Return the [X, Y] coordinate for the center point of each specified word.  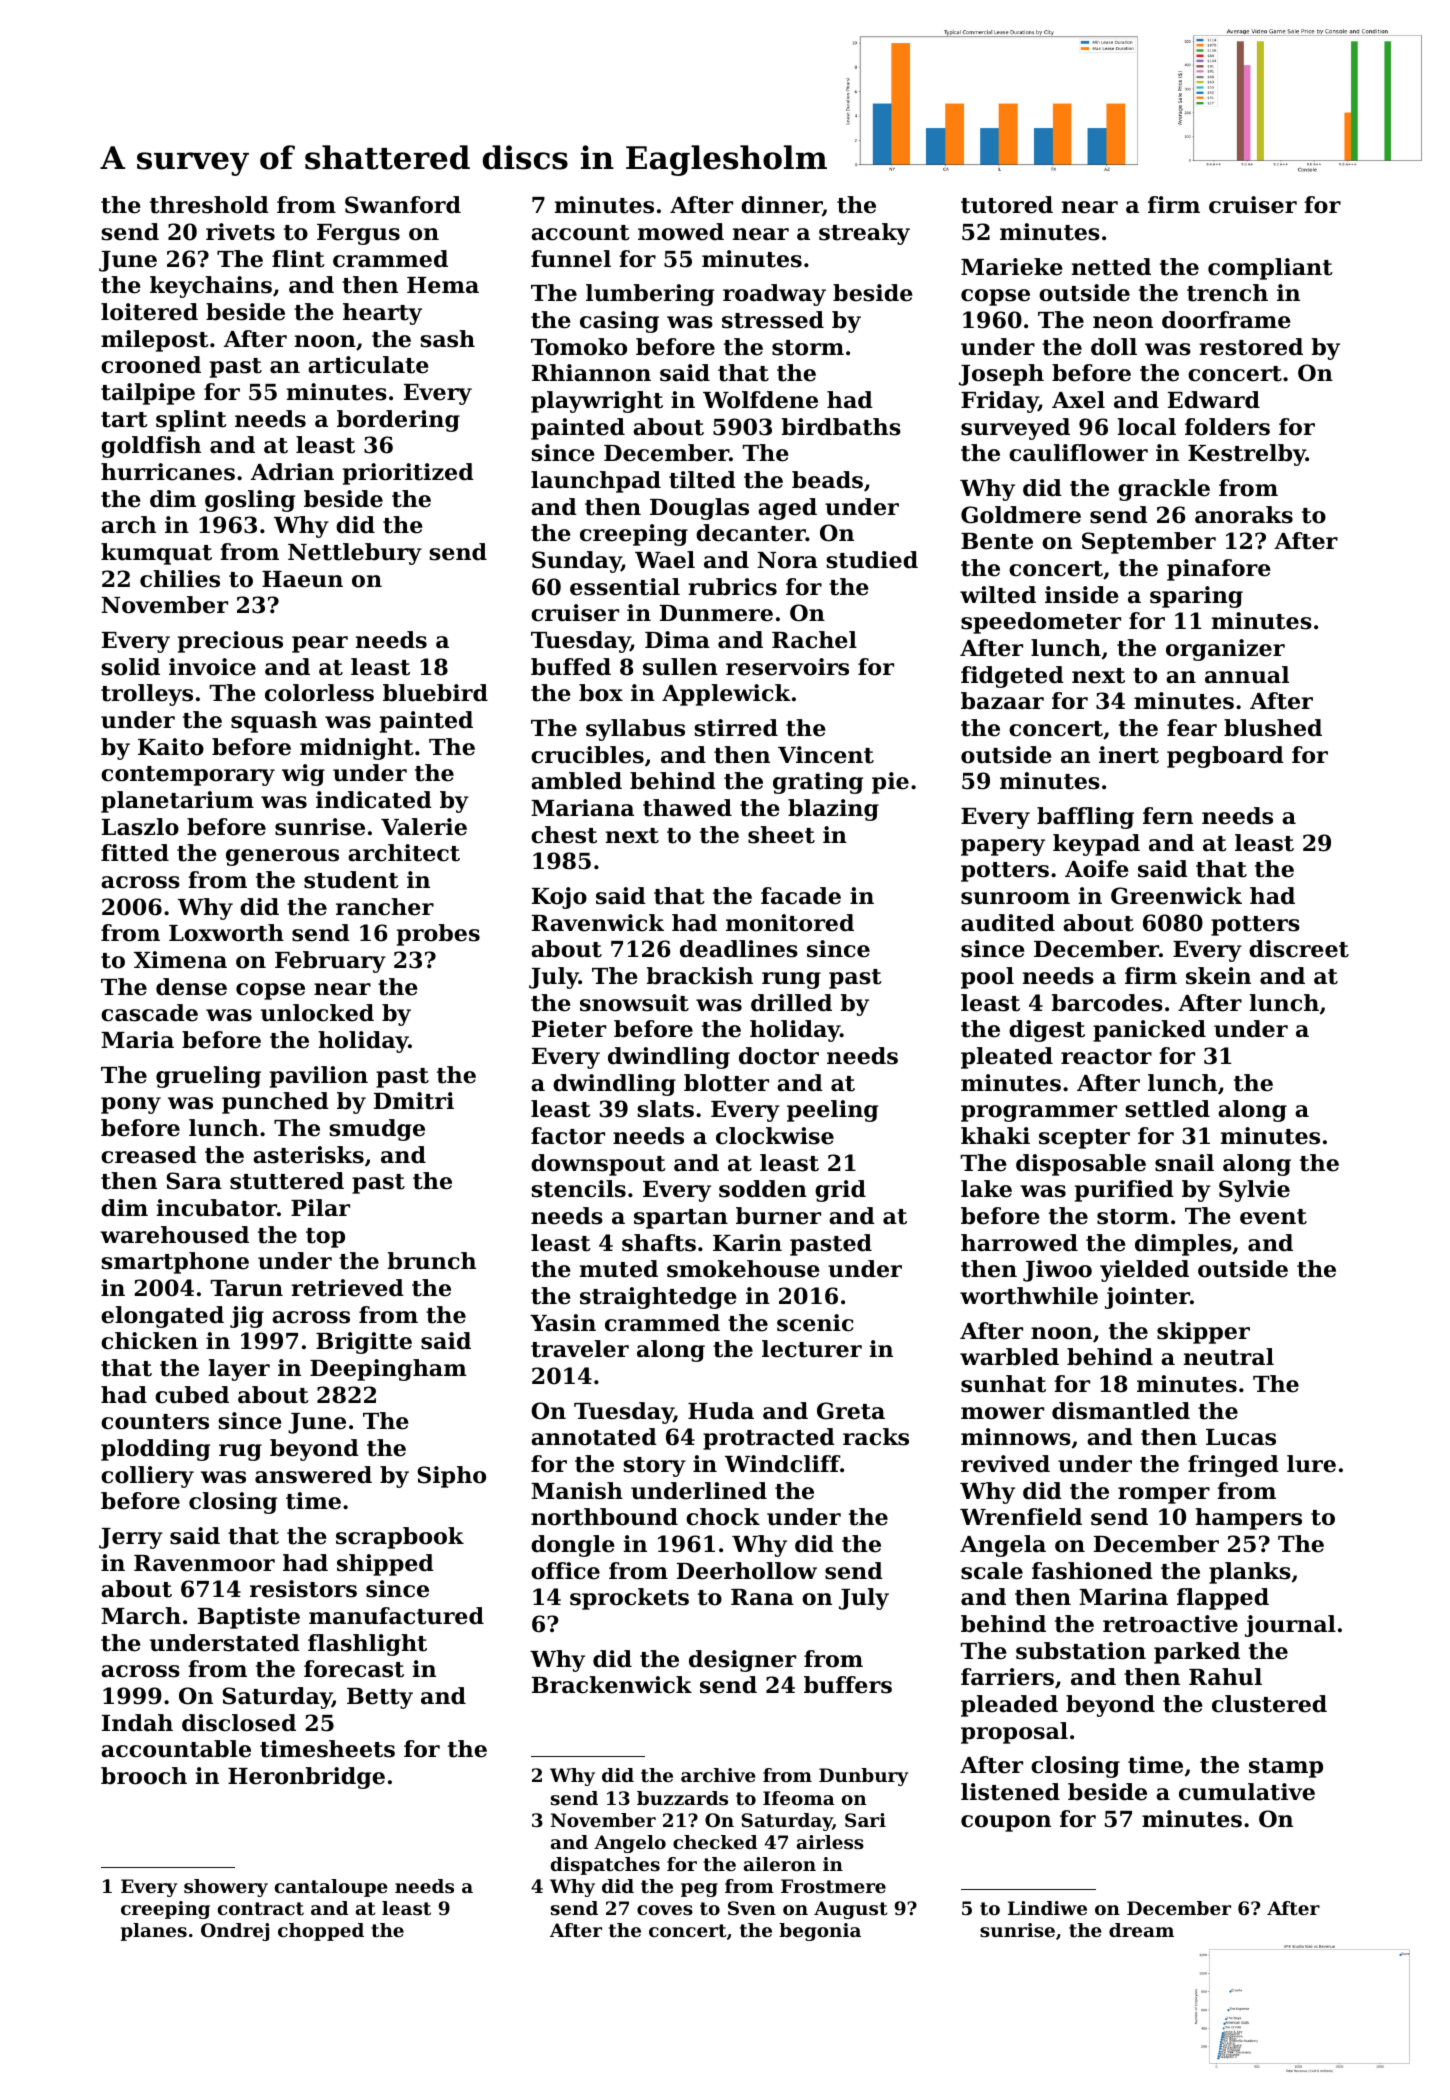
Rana [762, 1597]
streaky [864, 234]
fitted [135, 853]
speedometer [1041, 623]
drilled [791, 1003]
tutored [1007, 205]
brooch [144, 1776]
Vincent [826, 755]
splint [191, 421]
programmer [1039, 1113]
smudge [377, 1130]
